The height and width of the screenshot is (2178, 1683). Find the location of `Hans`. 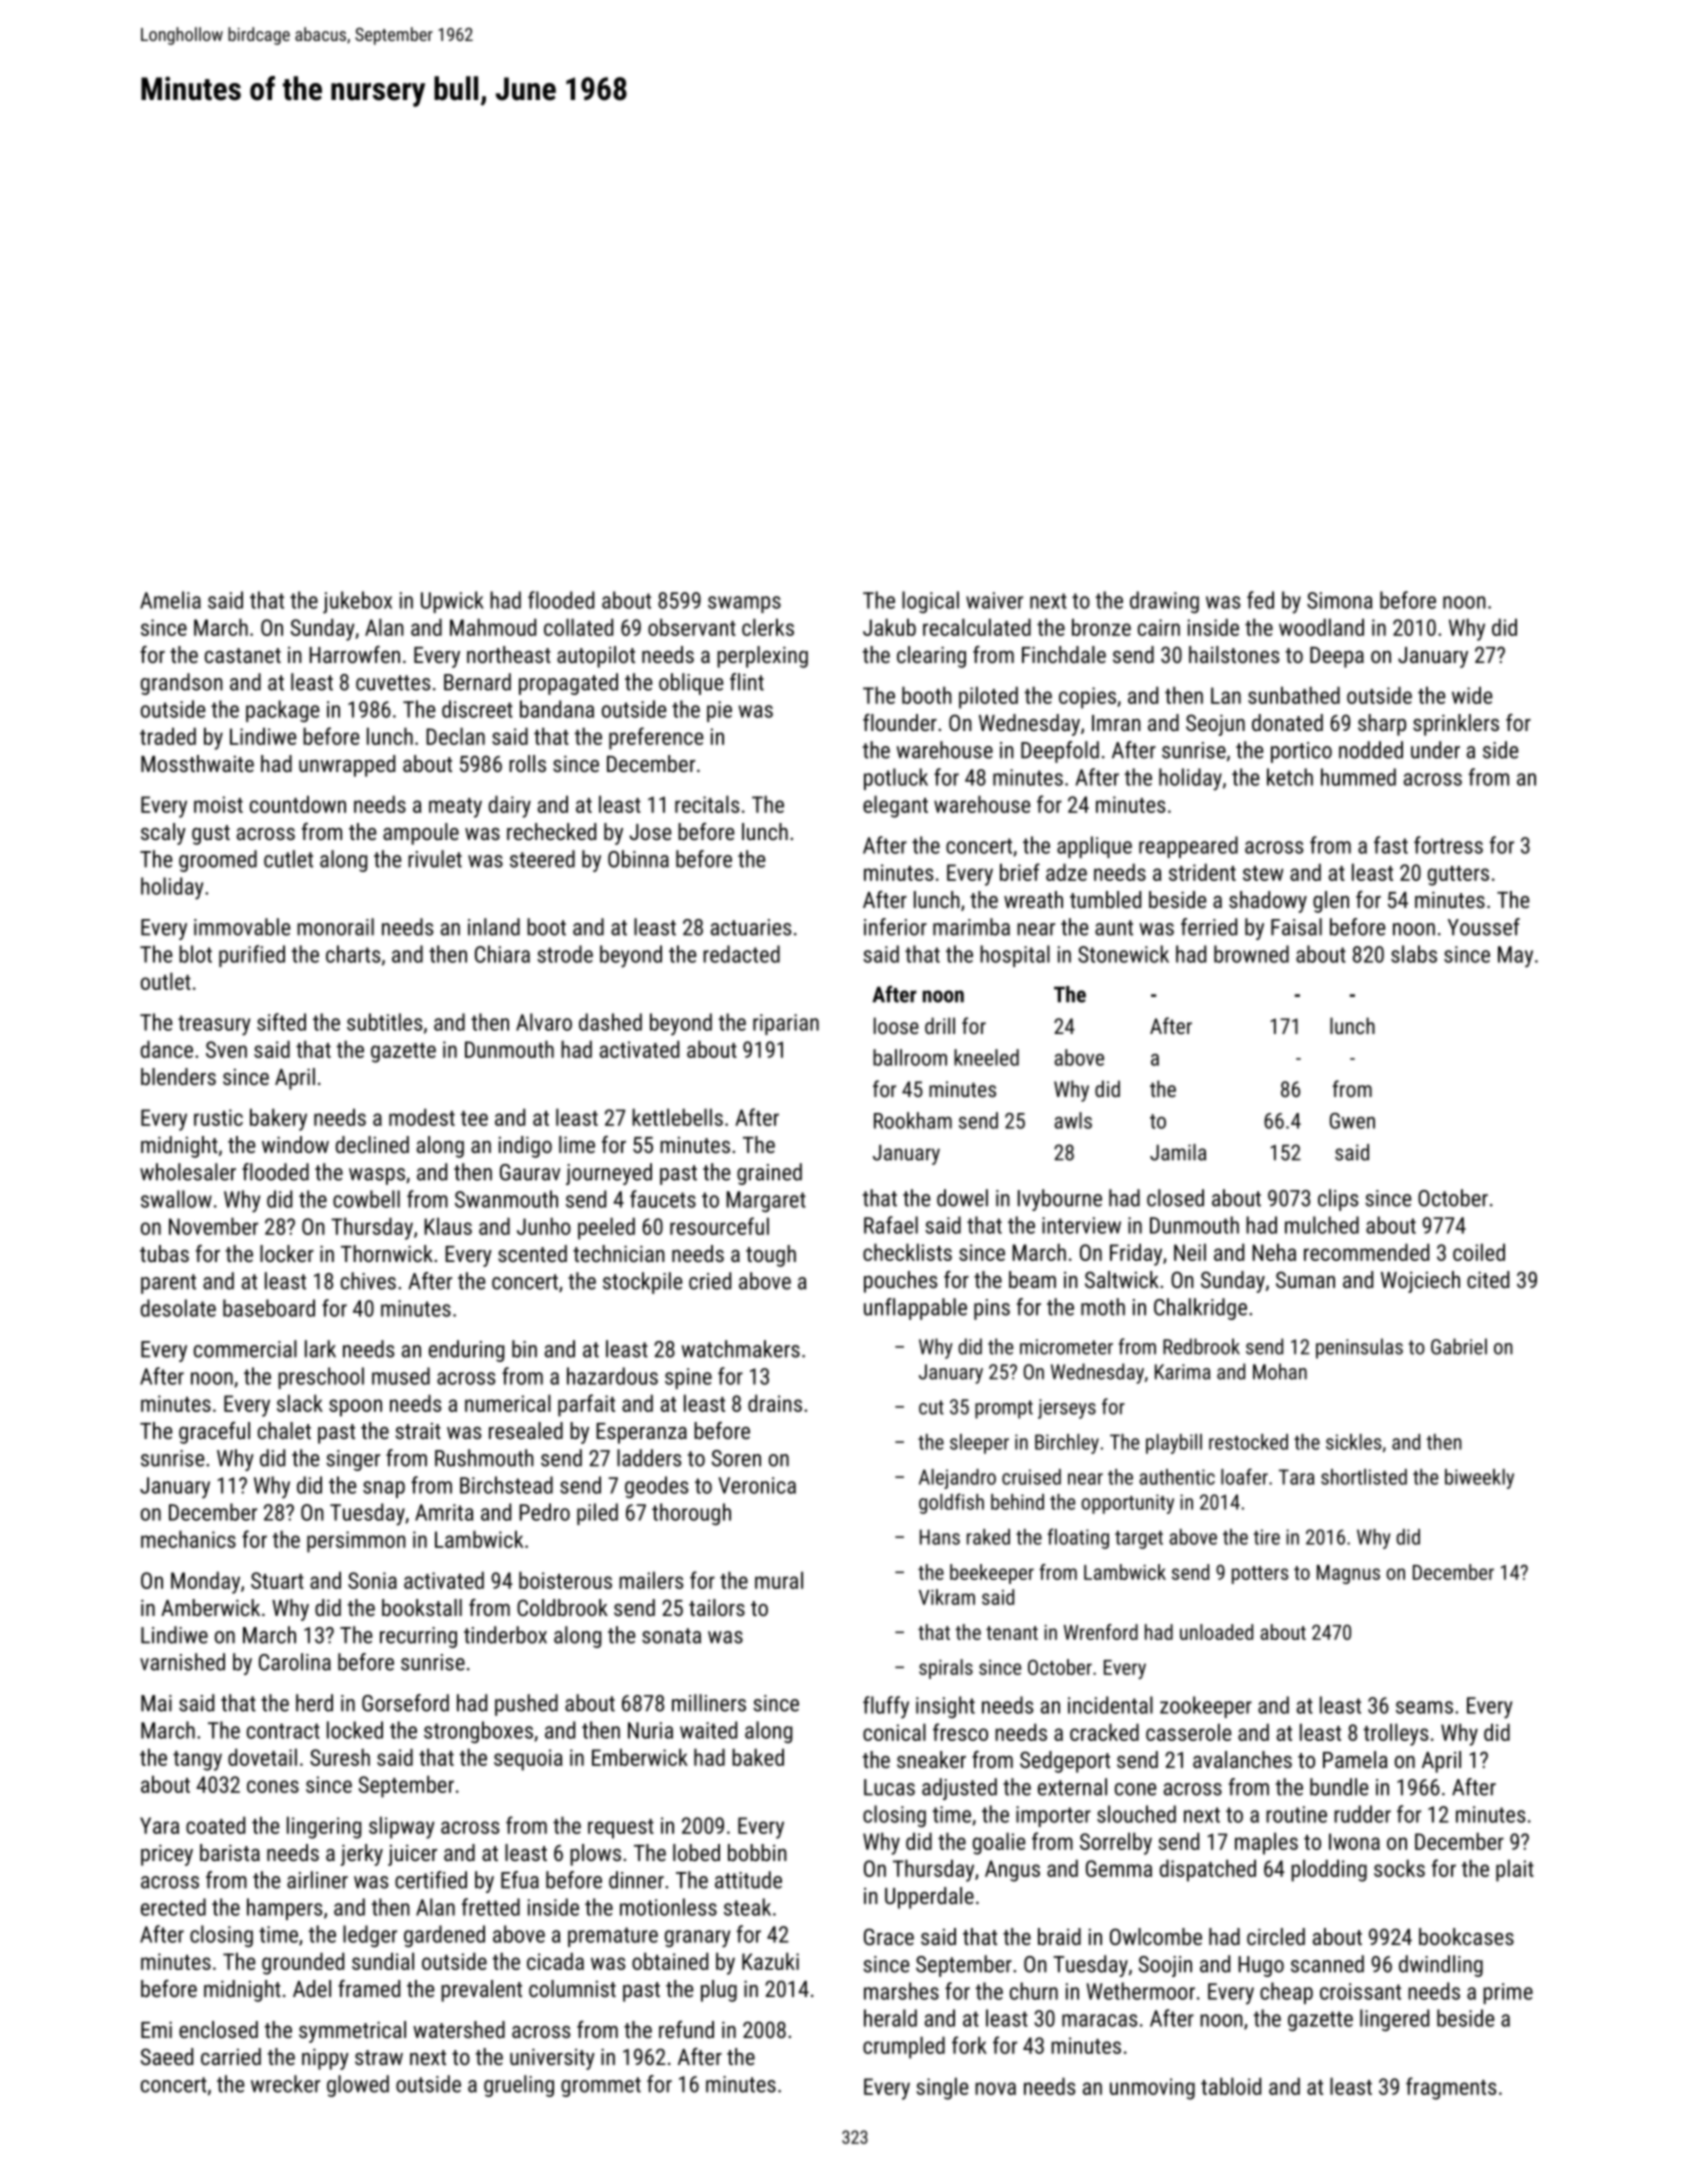

Hans is located at coordinates (940, 1537).
